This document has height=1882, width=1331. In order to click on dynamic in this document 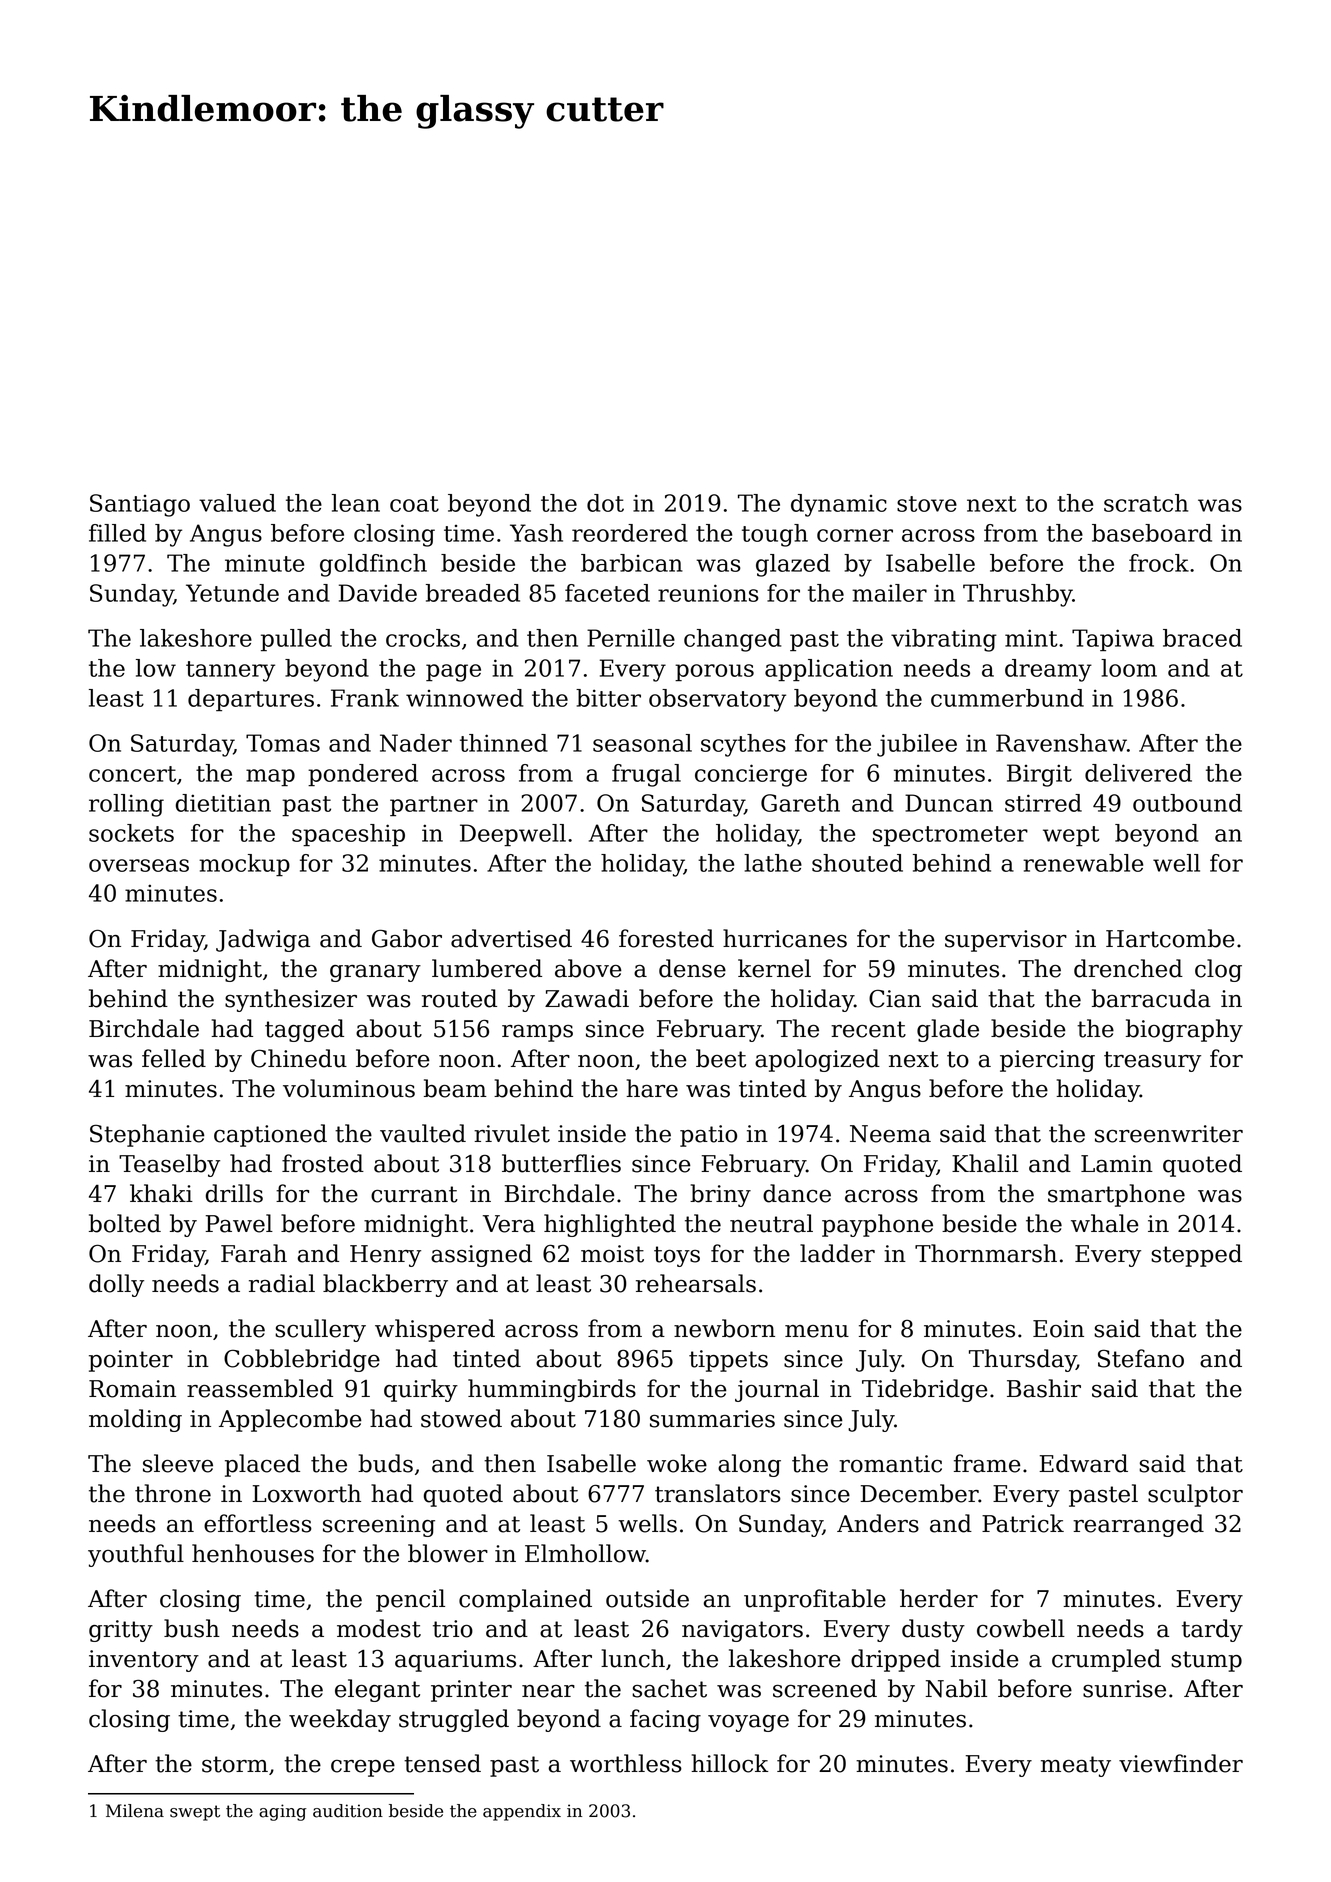, I will do `click(839, 505)`.
